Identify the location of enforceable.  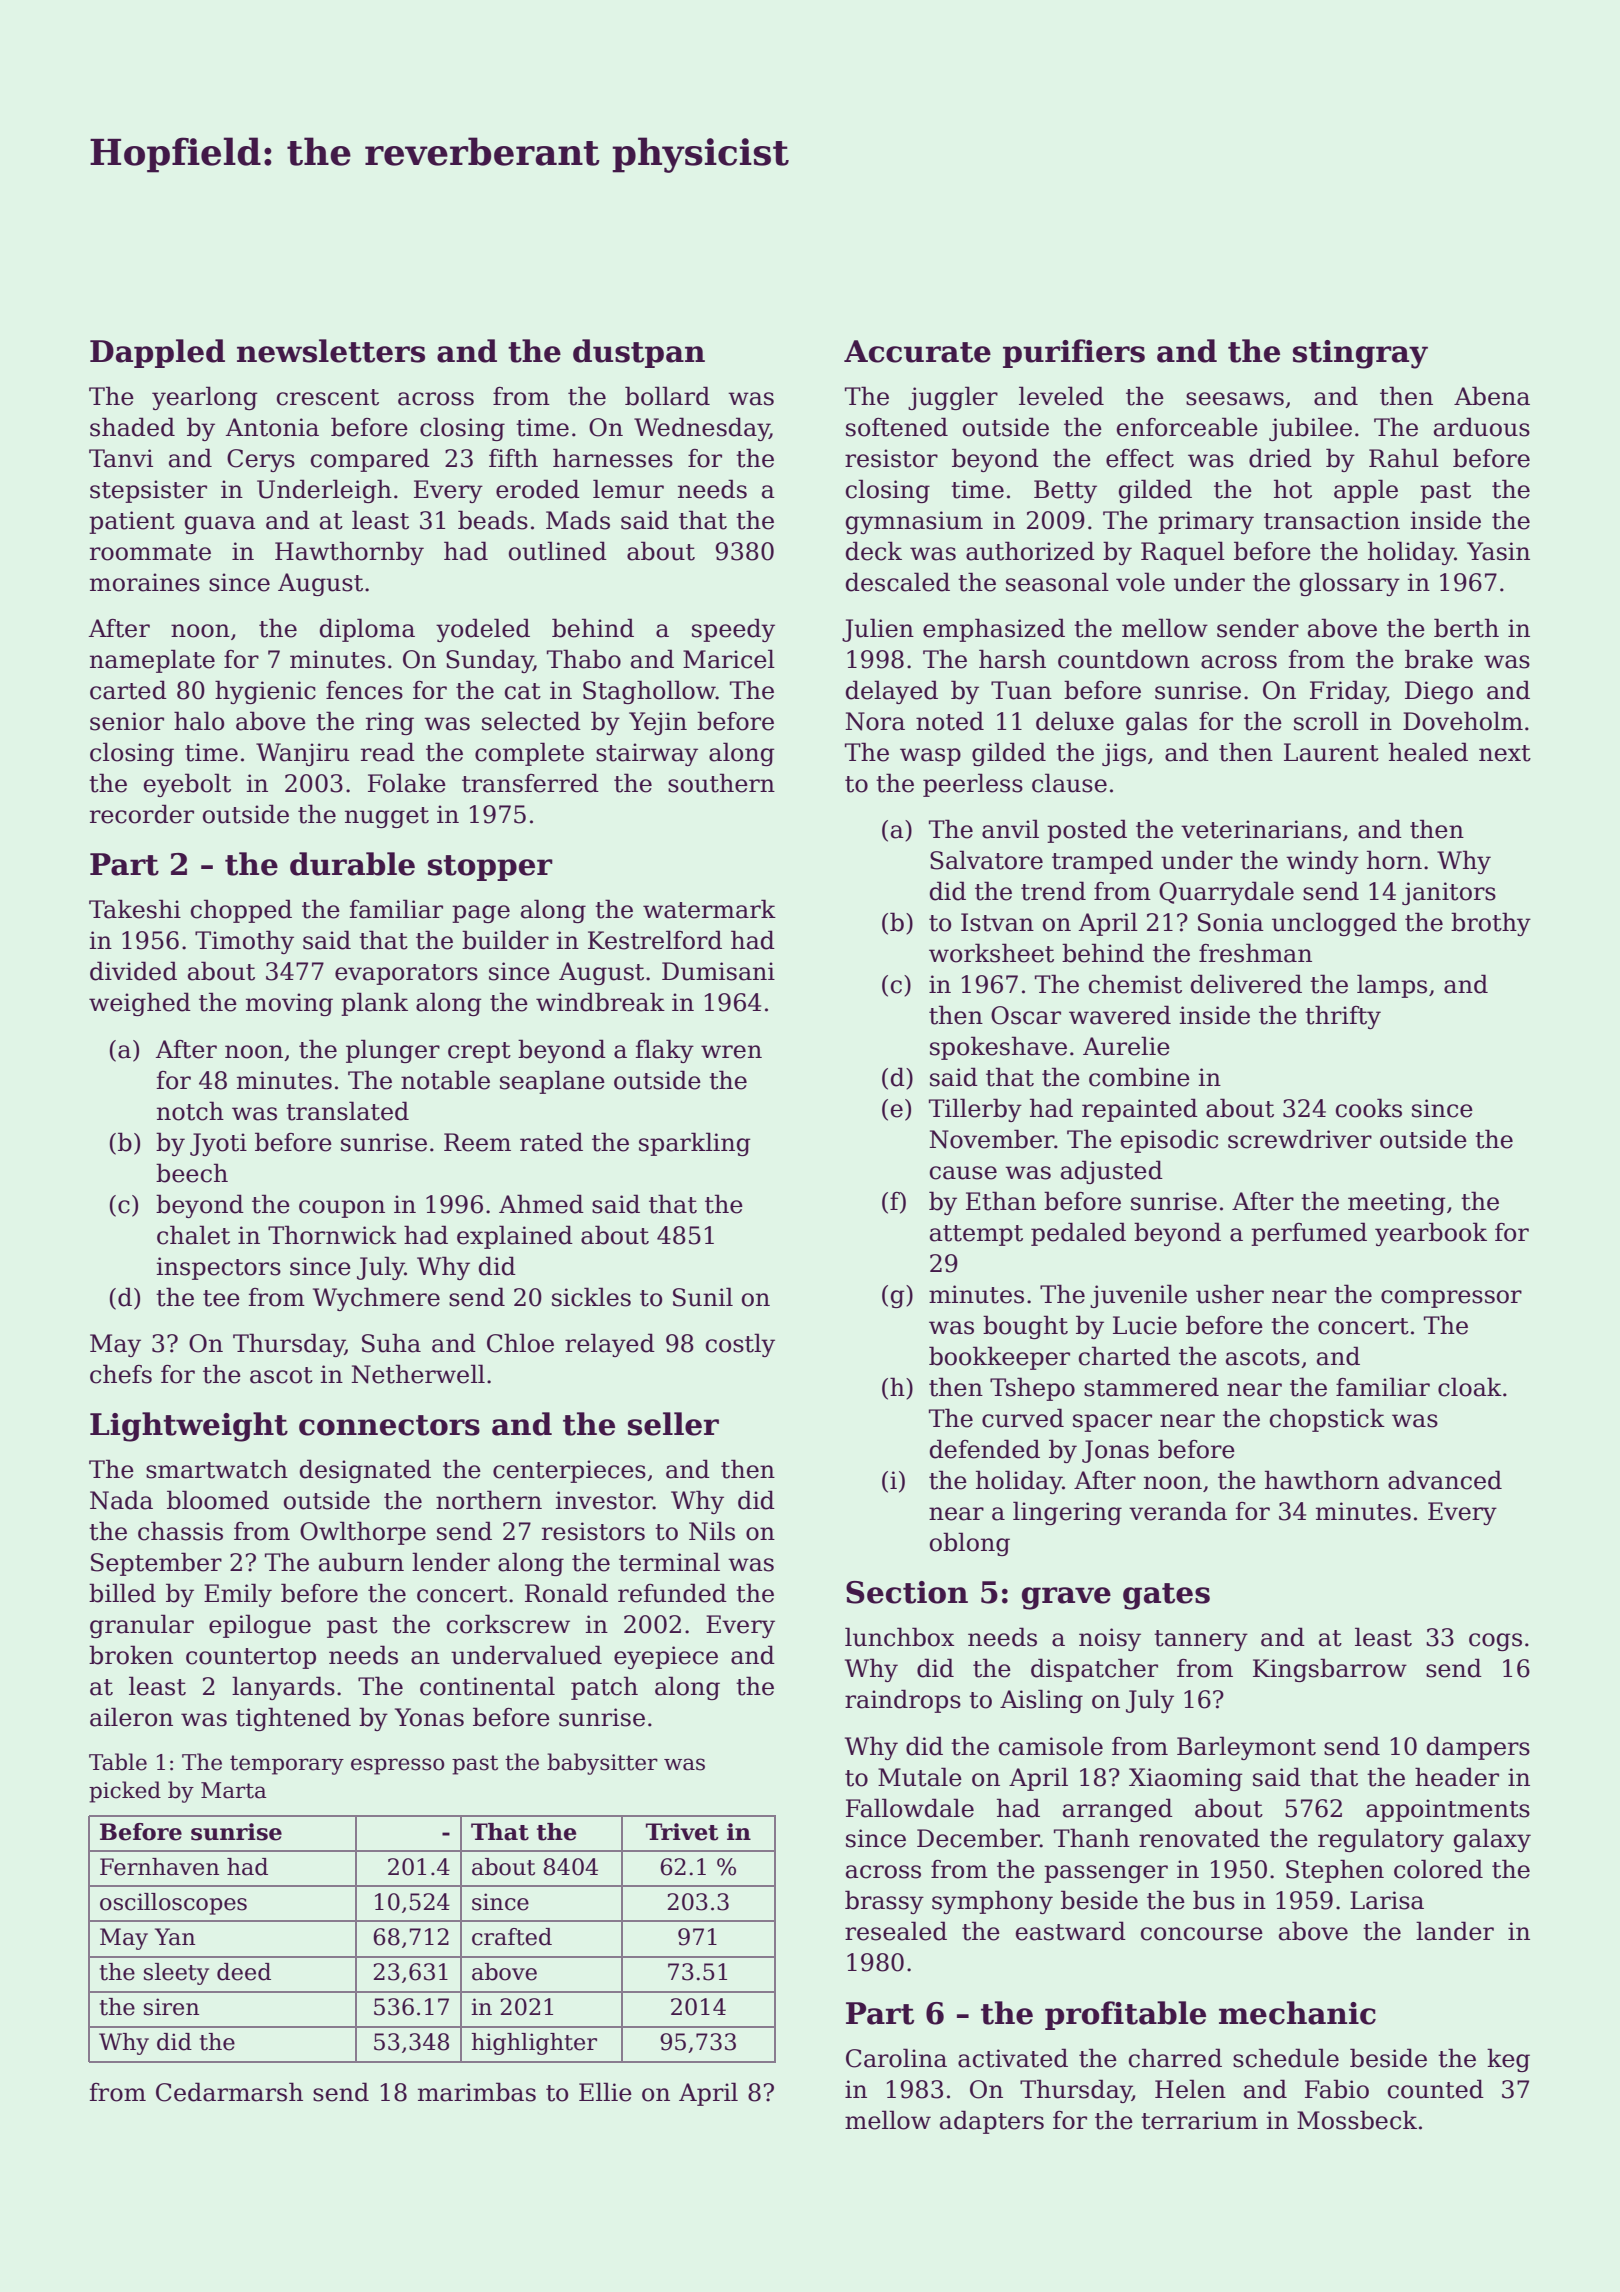
(1187, 427).
